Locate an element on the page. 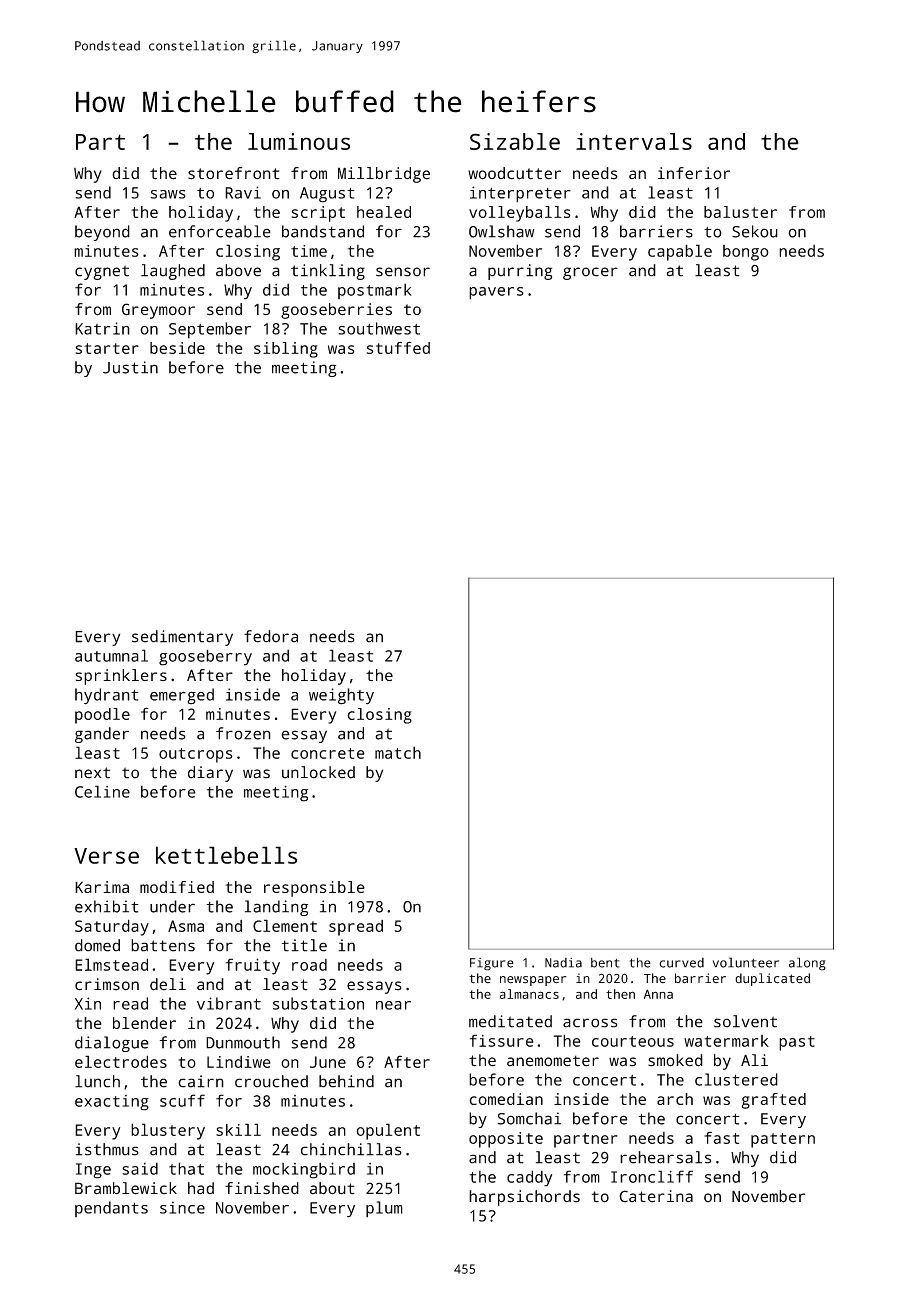 This page has height=1316, width=908. luminous is located at coordinates (299, 141).
